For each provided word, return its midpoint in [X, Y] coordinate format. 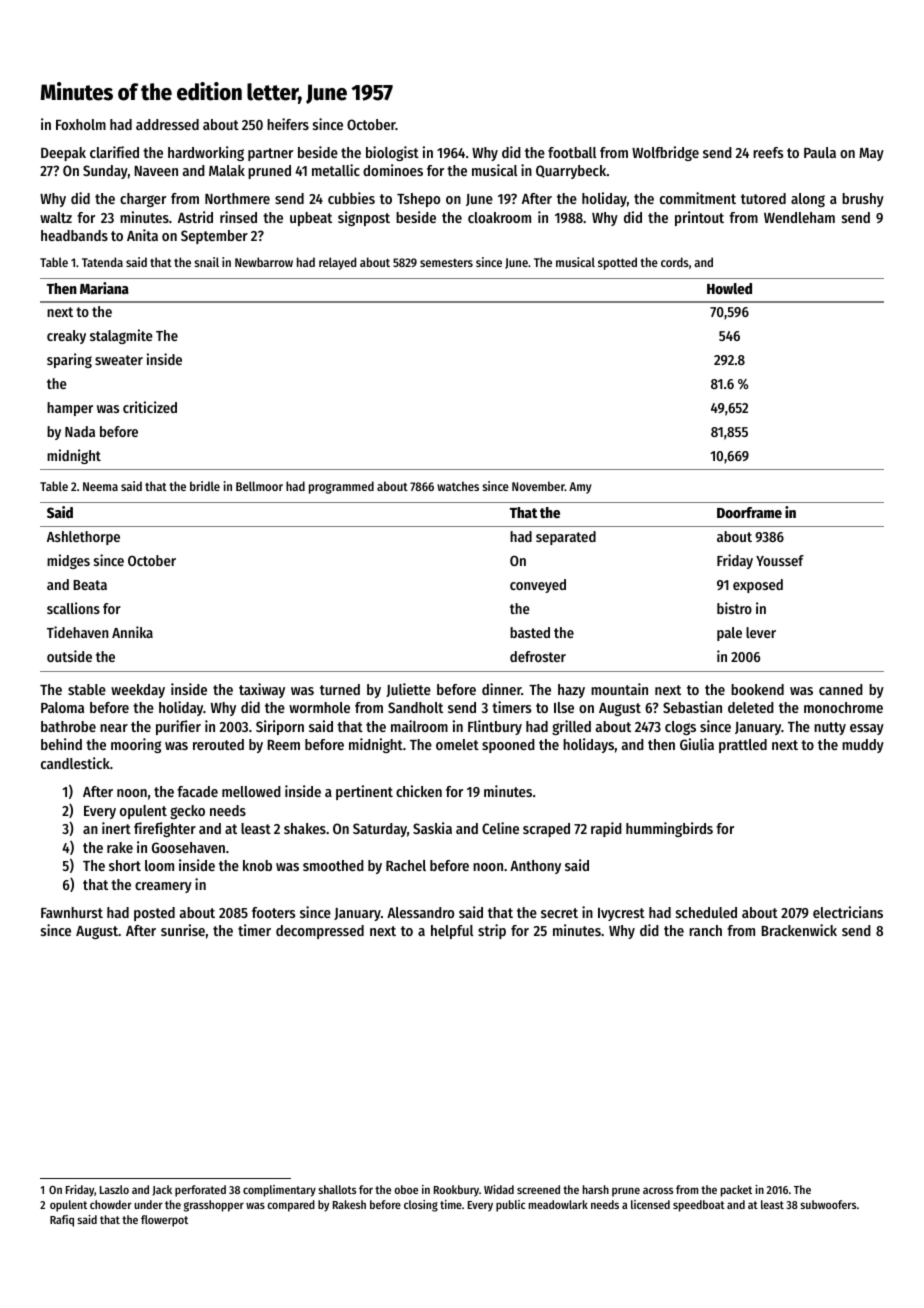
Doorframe [749, 512]
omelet [457, 744]
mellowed [251, 791]
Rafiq [62, 1221]
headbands [74, 235]
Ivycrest [621, 914]
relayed [337, 263]
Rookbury [456, 1191]
